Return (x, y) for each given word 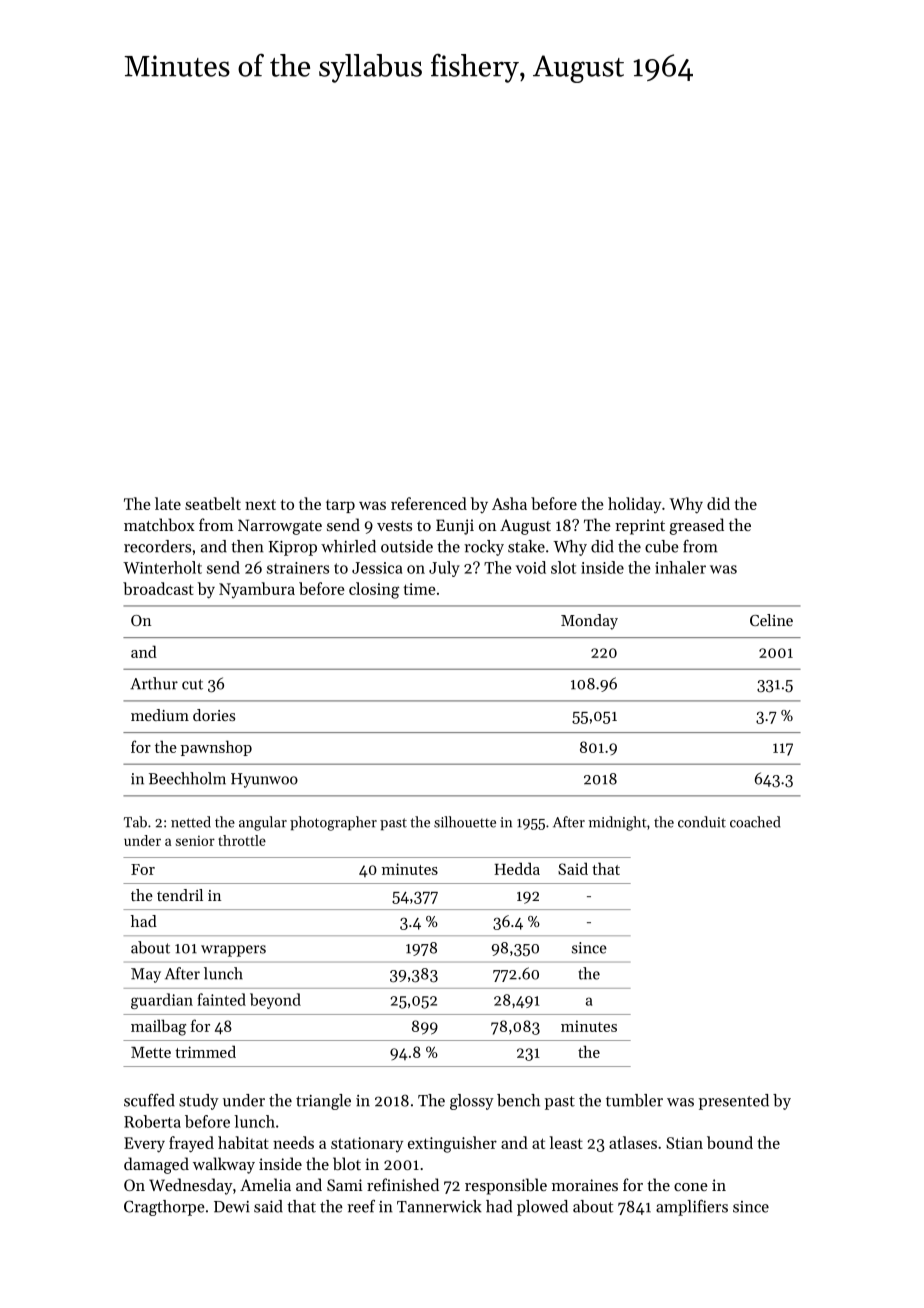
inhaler (680, 567)
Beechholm (187, 778)
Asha (509, 503)
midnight (618, 823)
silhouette (465, 822)
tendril (180, 895)
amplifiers (692, 1208)
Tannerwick (439, 1206)
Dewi (232, 1207)
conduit (702, 822)
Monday (589, 622)
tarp (340, 506)
